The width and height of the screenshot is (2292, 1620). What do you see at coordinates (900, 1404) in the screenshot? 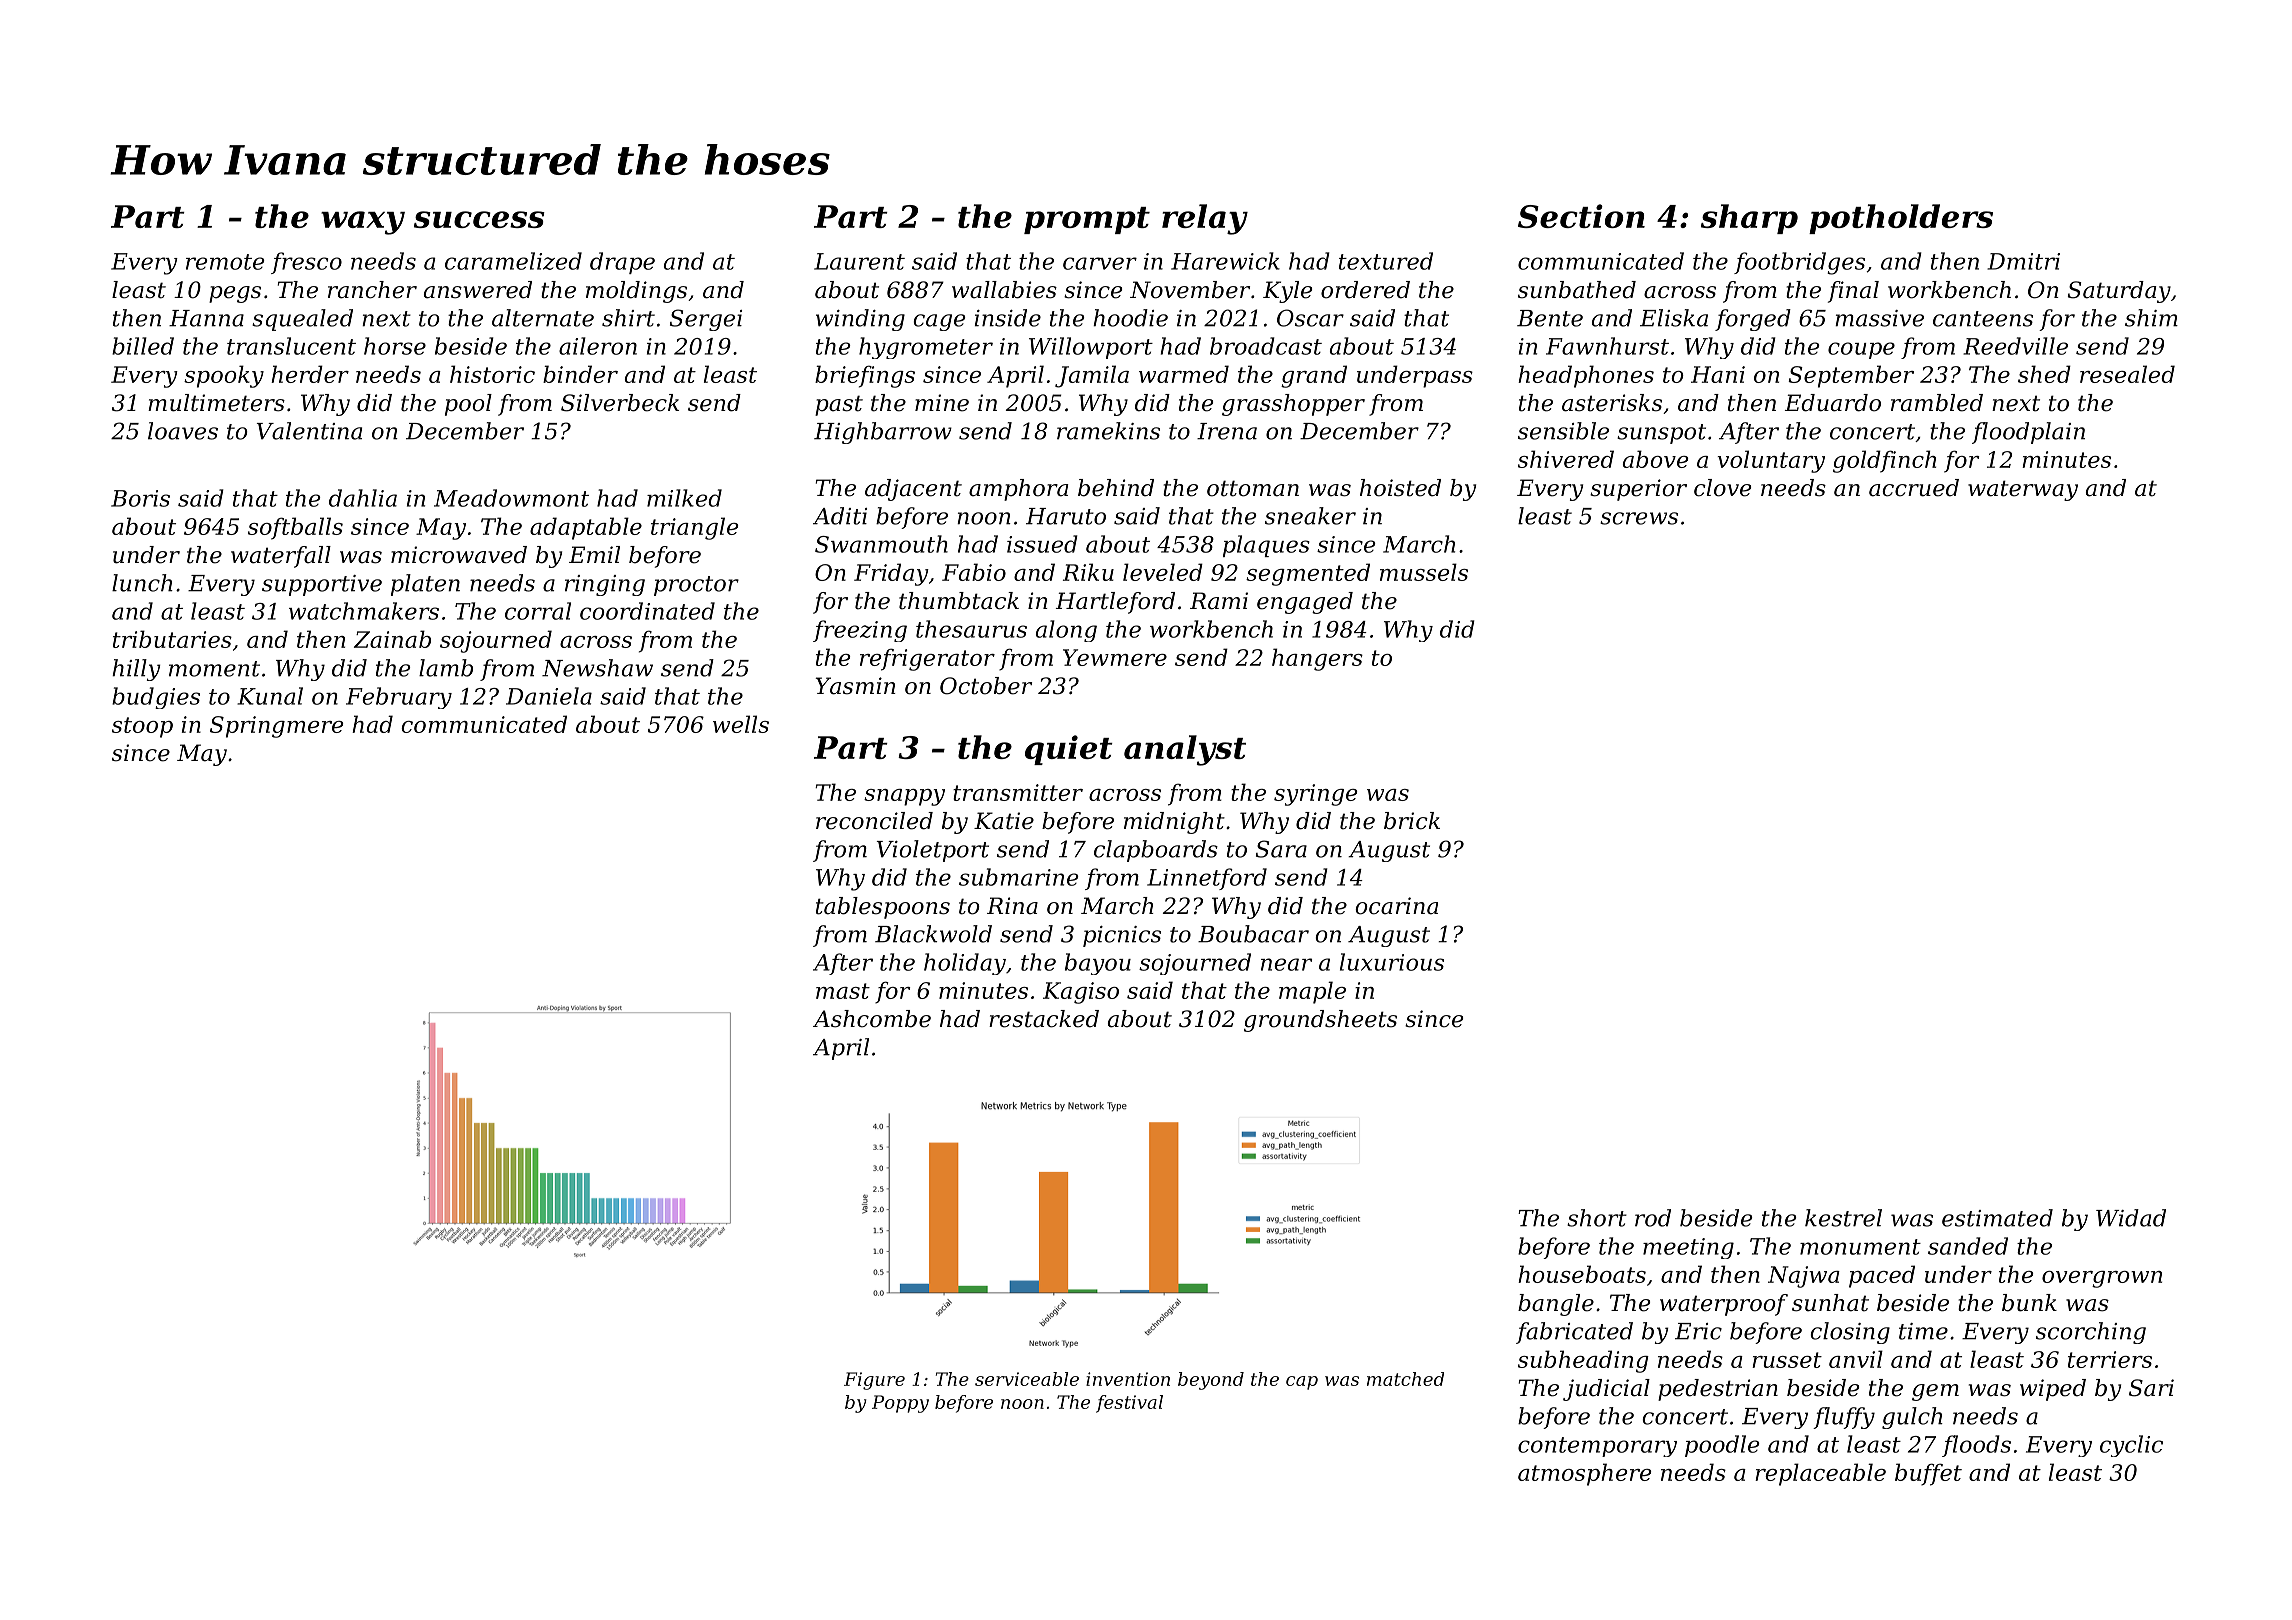
I see `Poppy` at bounding box center [900, 1404].
